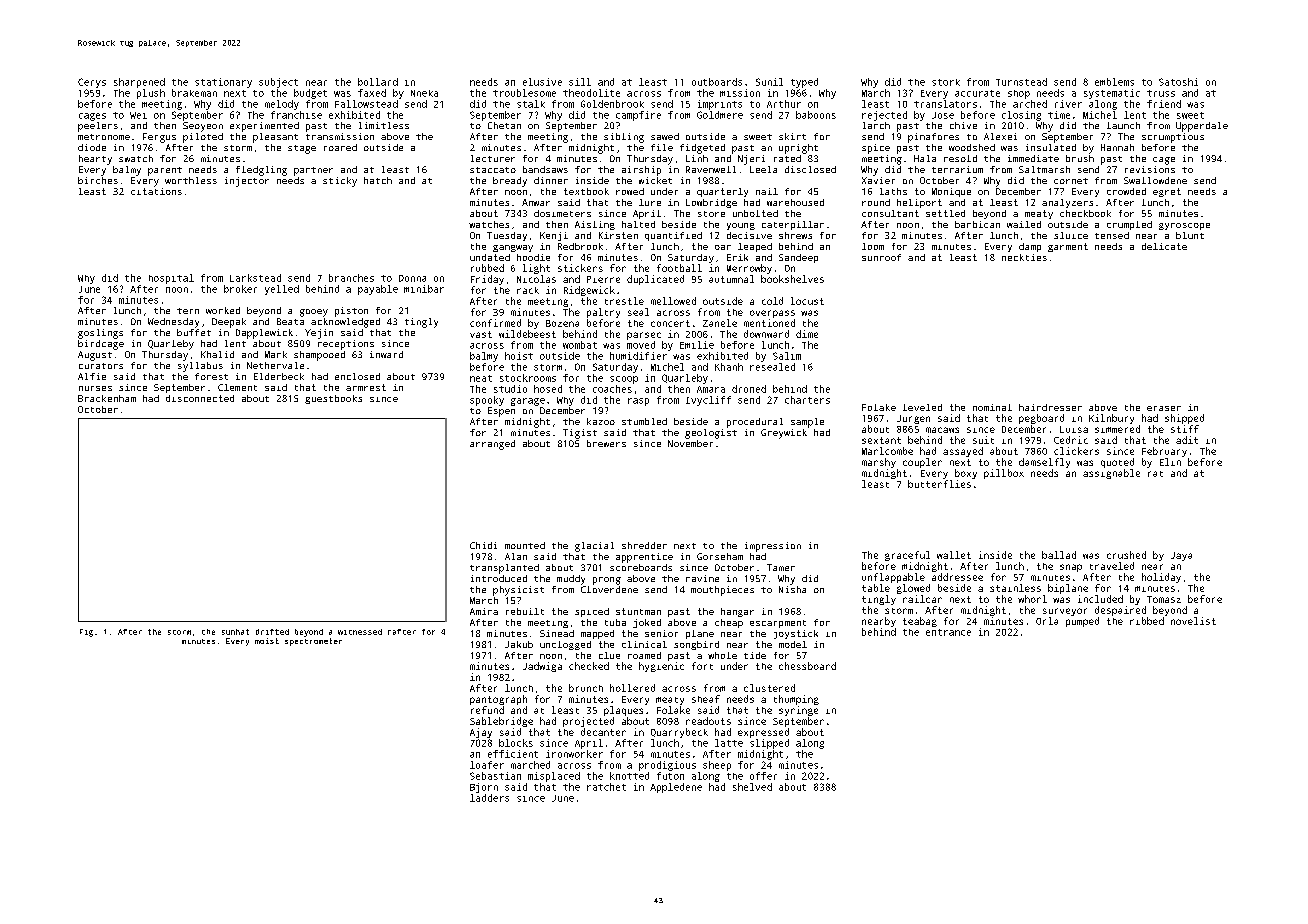 The image size is (1308, 924). Describe the element at coordinates (948, 632) in the image. I see `entrance` at that location.
